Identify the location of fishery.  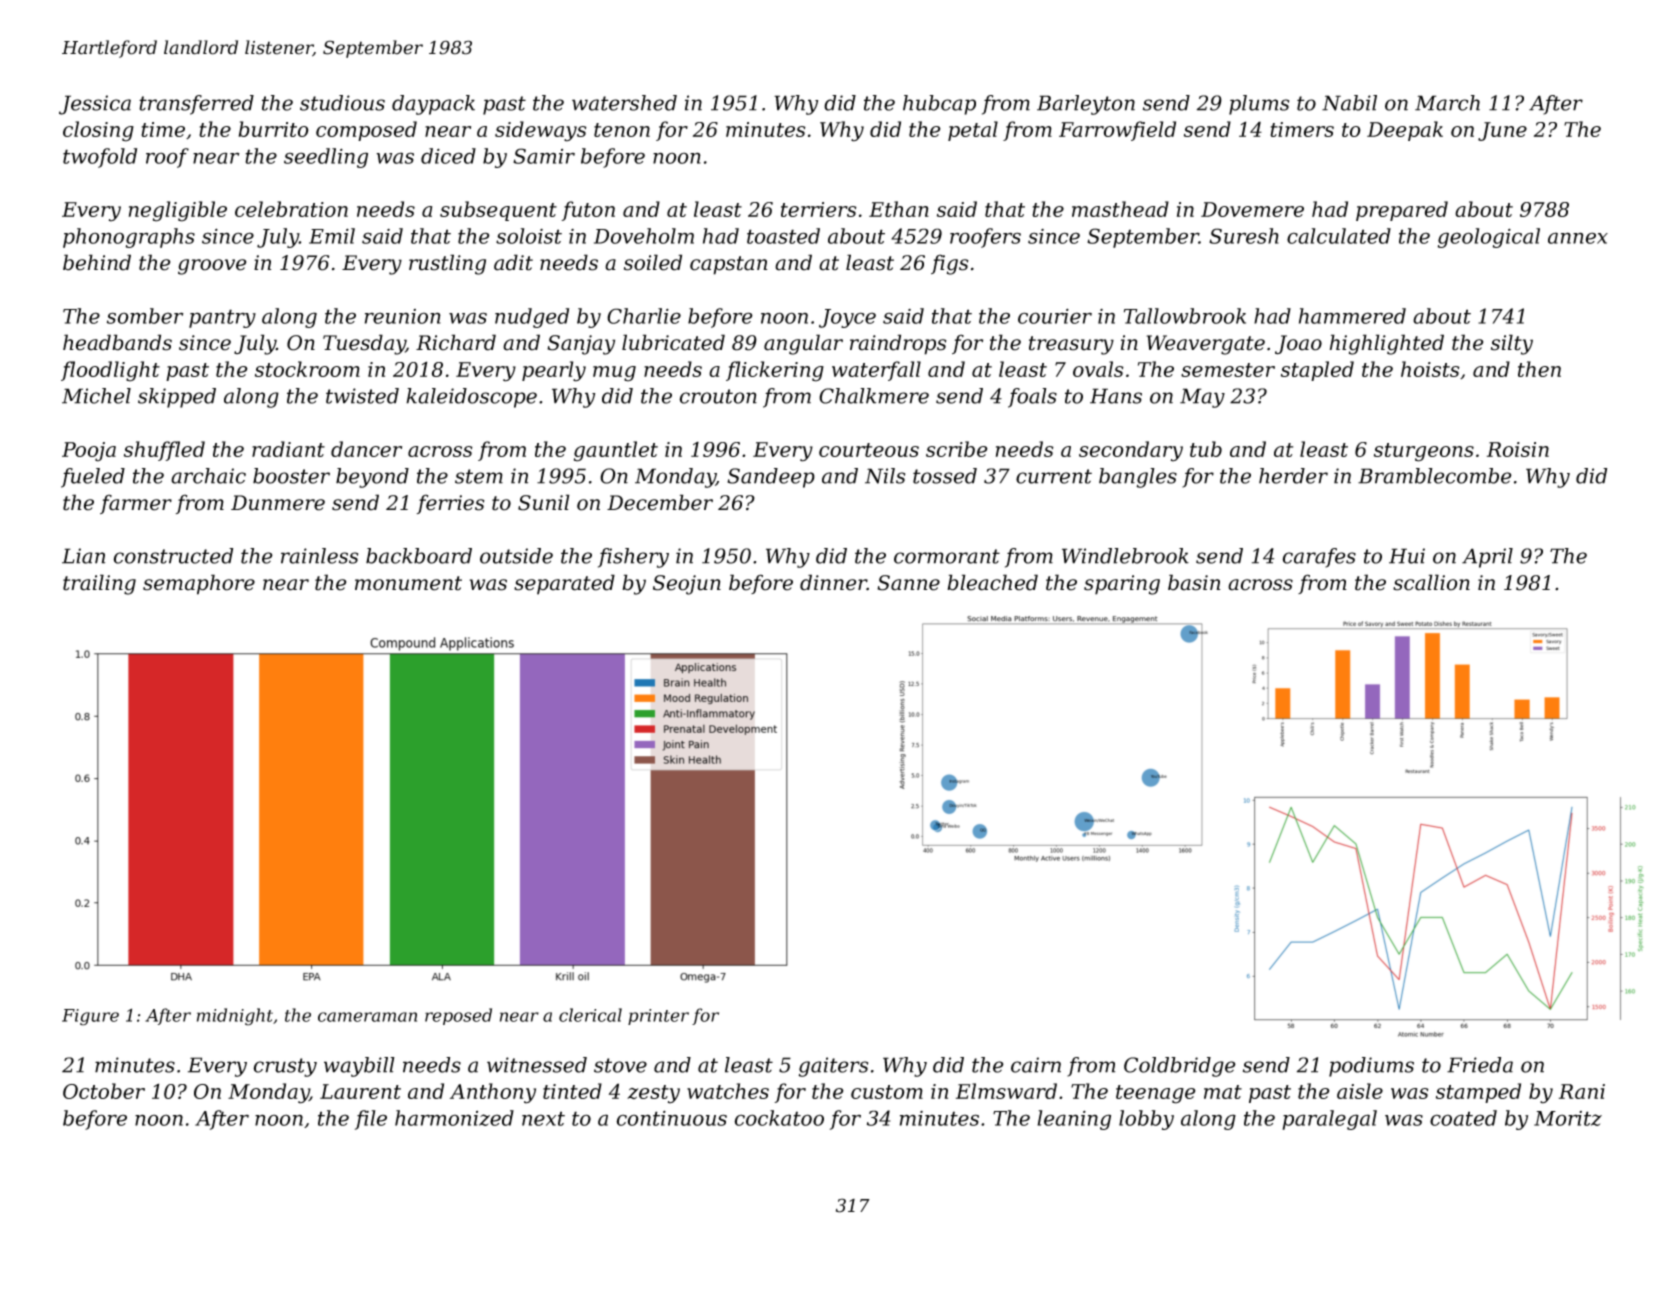
(633, 558).
